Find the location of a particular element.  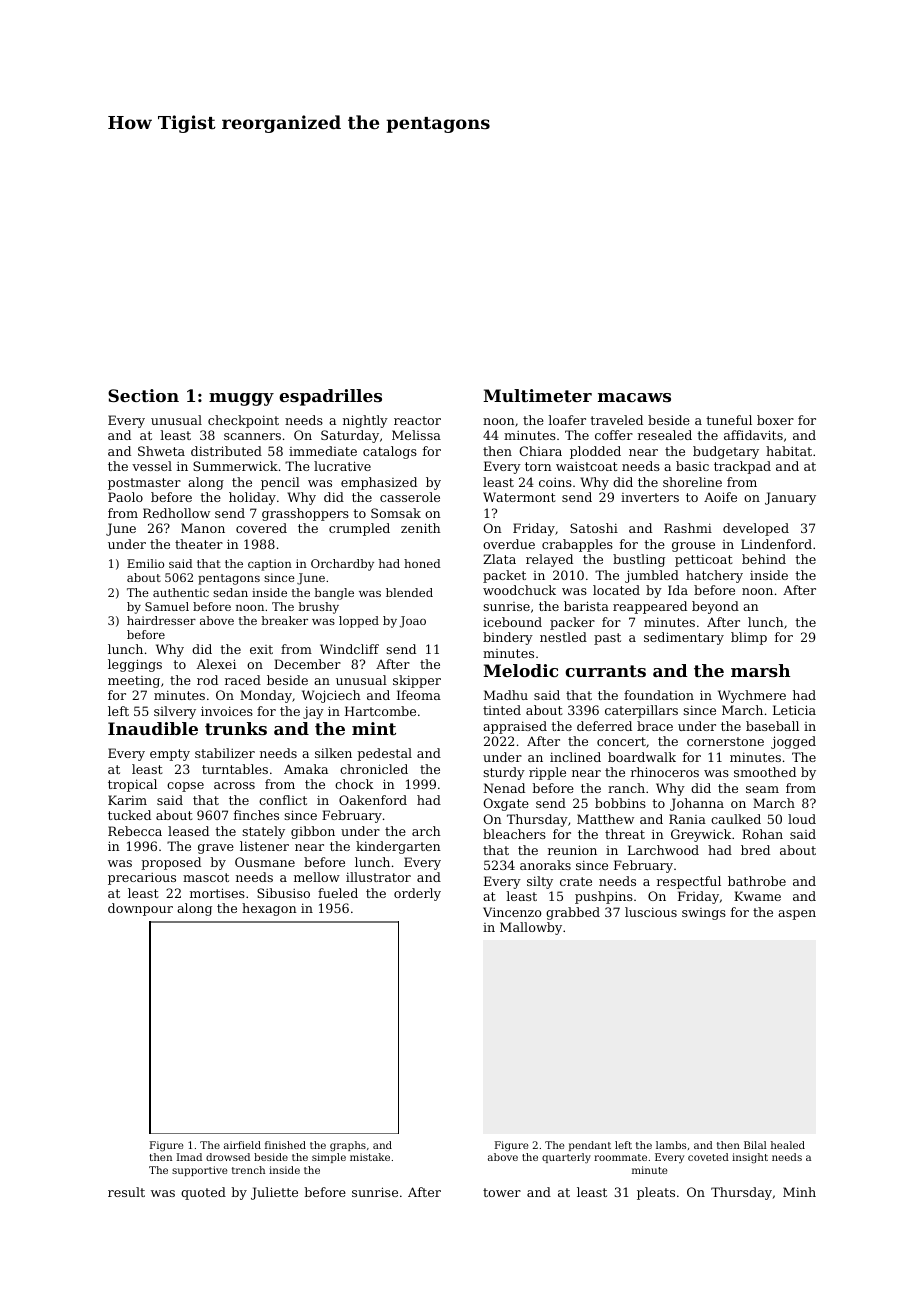

pendant is located at coordinates (590, 1146).
